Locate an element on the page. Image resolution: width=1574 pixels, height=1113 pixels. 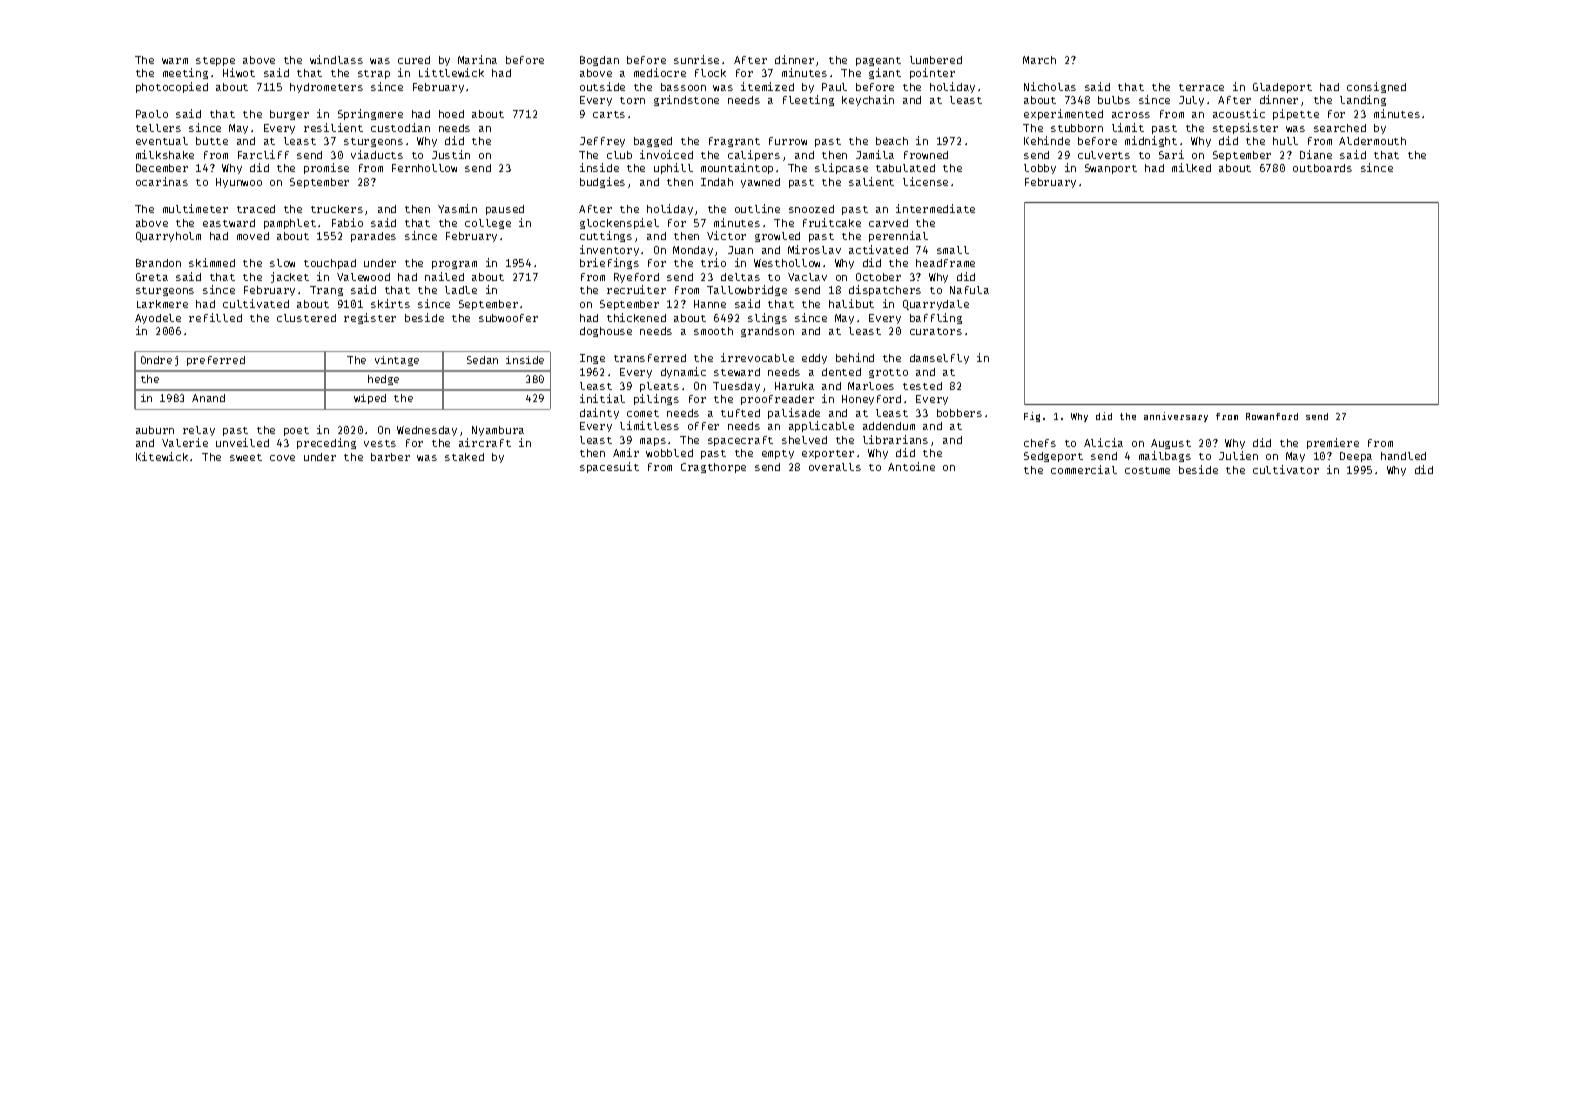
Bogdan is located at coordinates (599, 61).
